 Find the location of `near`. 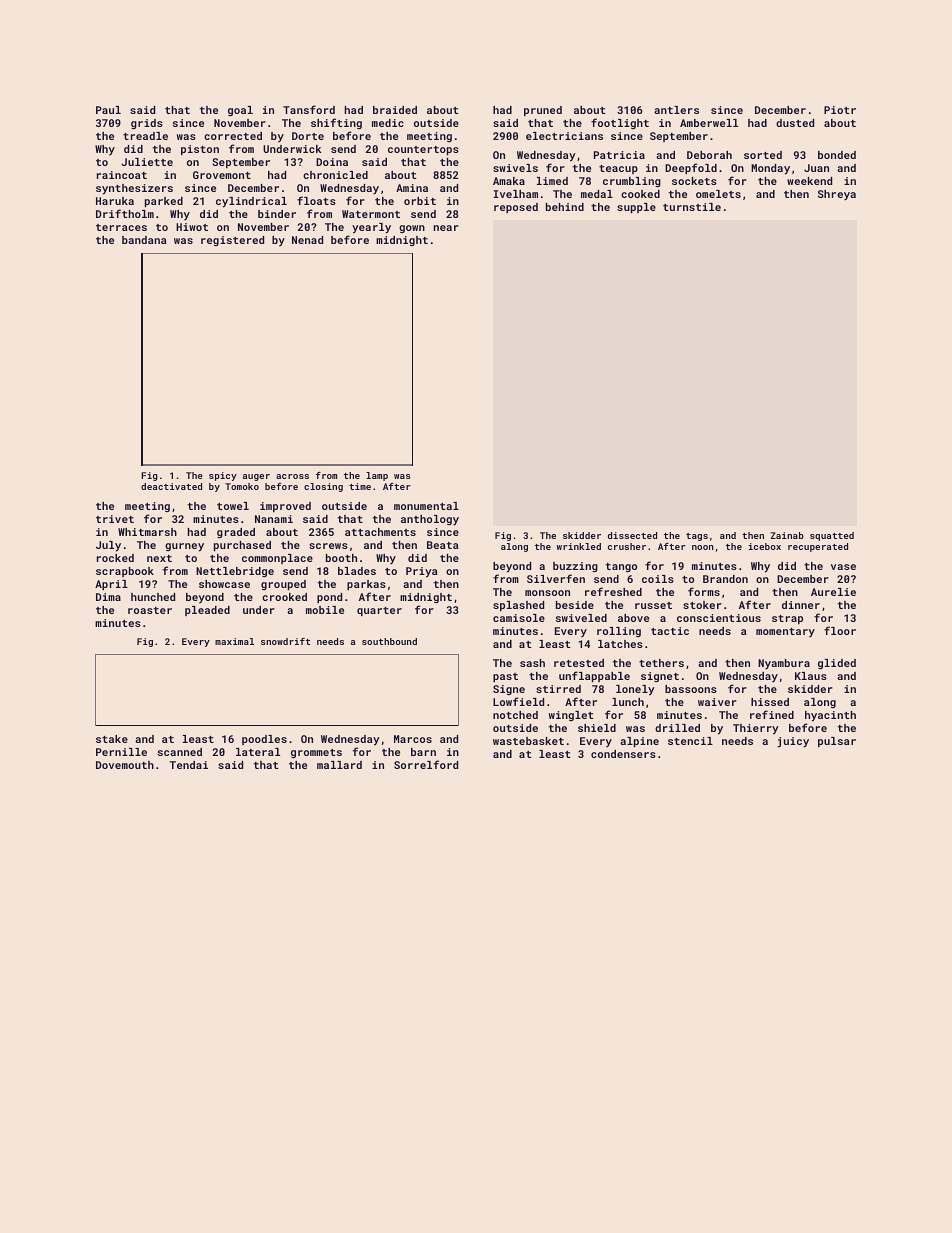

near is located at coordinates (446, 228).
